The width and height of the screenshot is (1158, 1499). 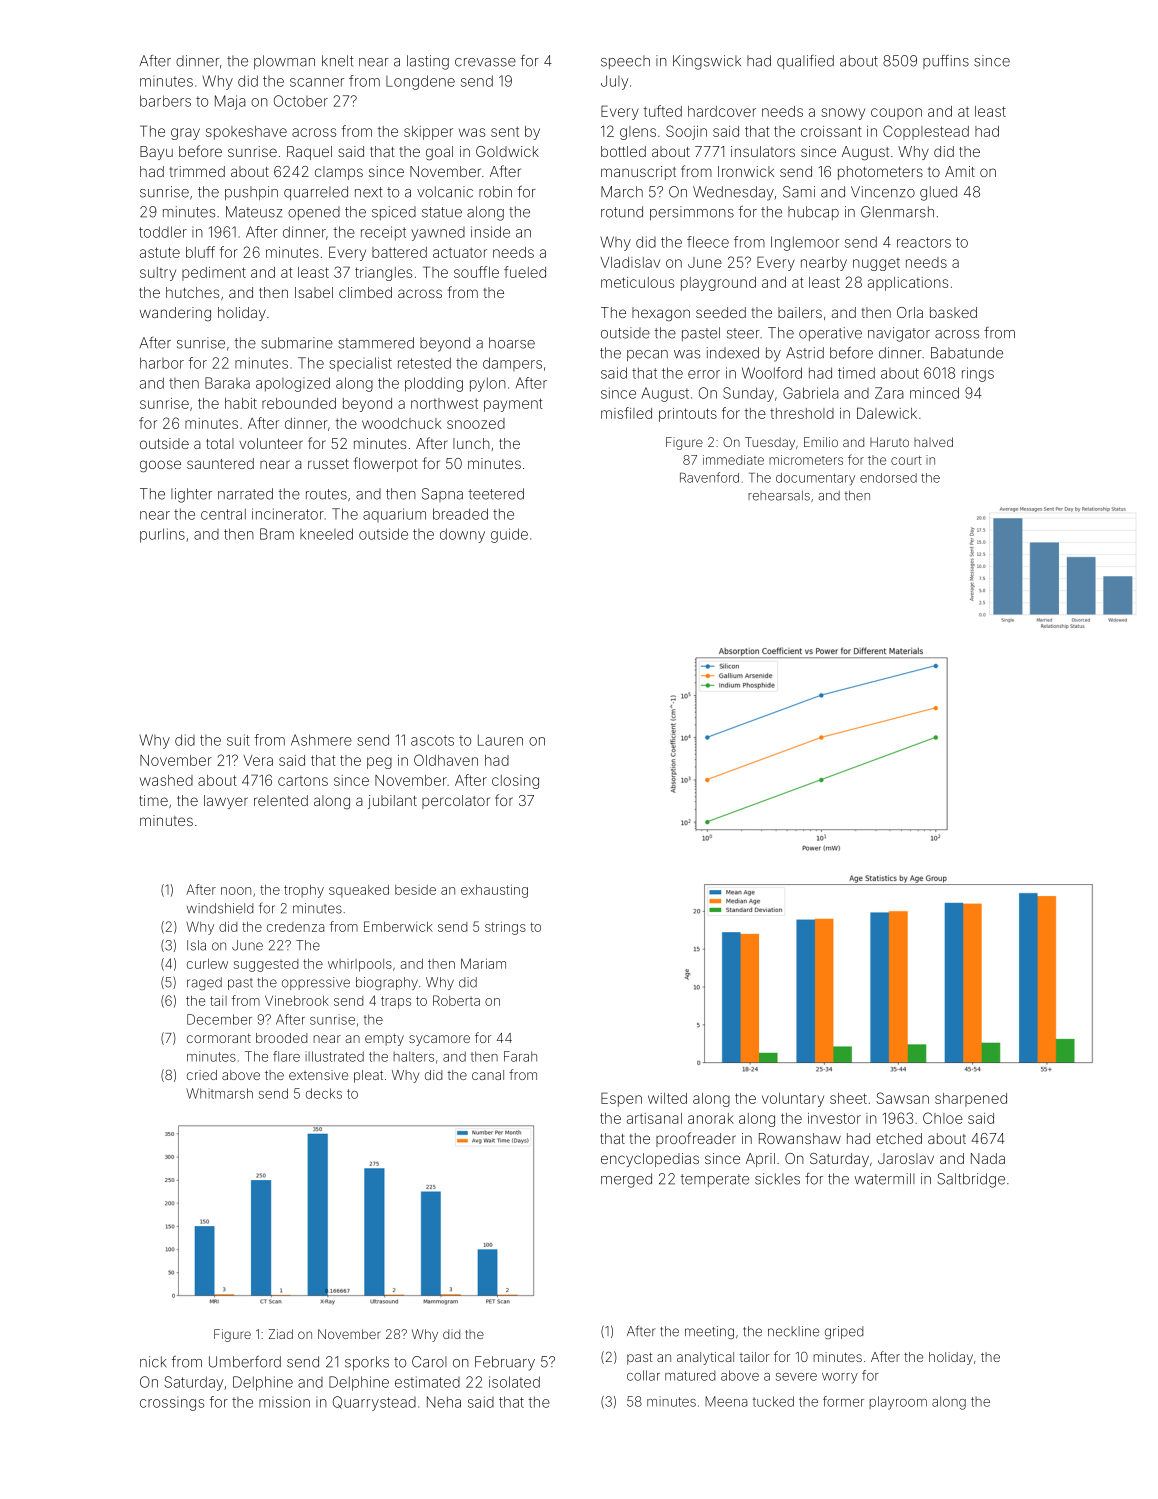 I want to click on Mariam, so click(x=483, y=963).
